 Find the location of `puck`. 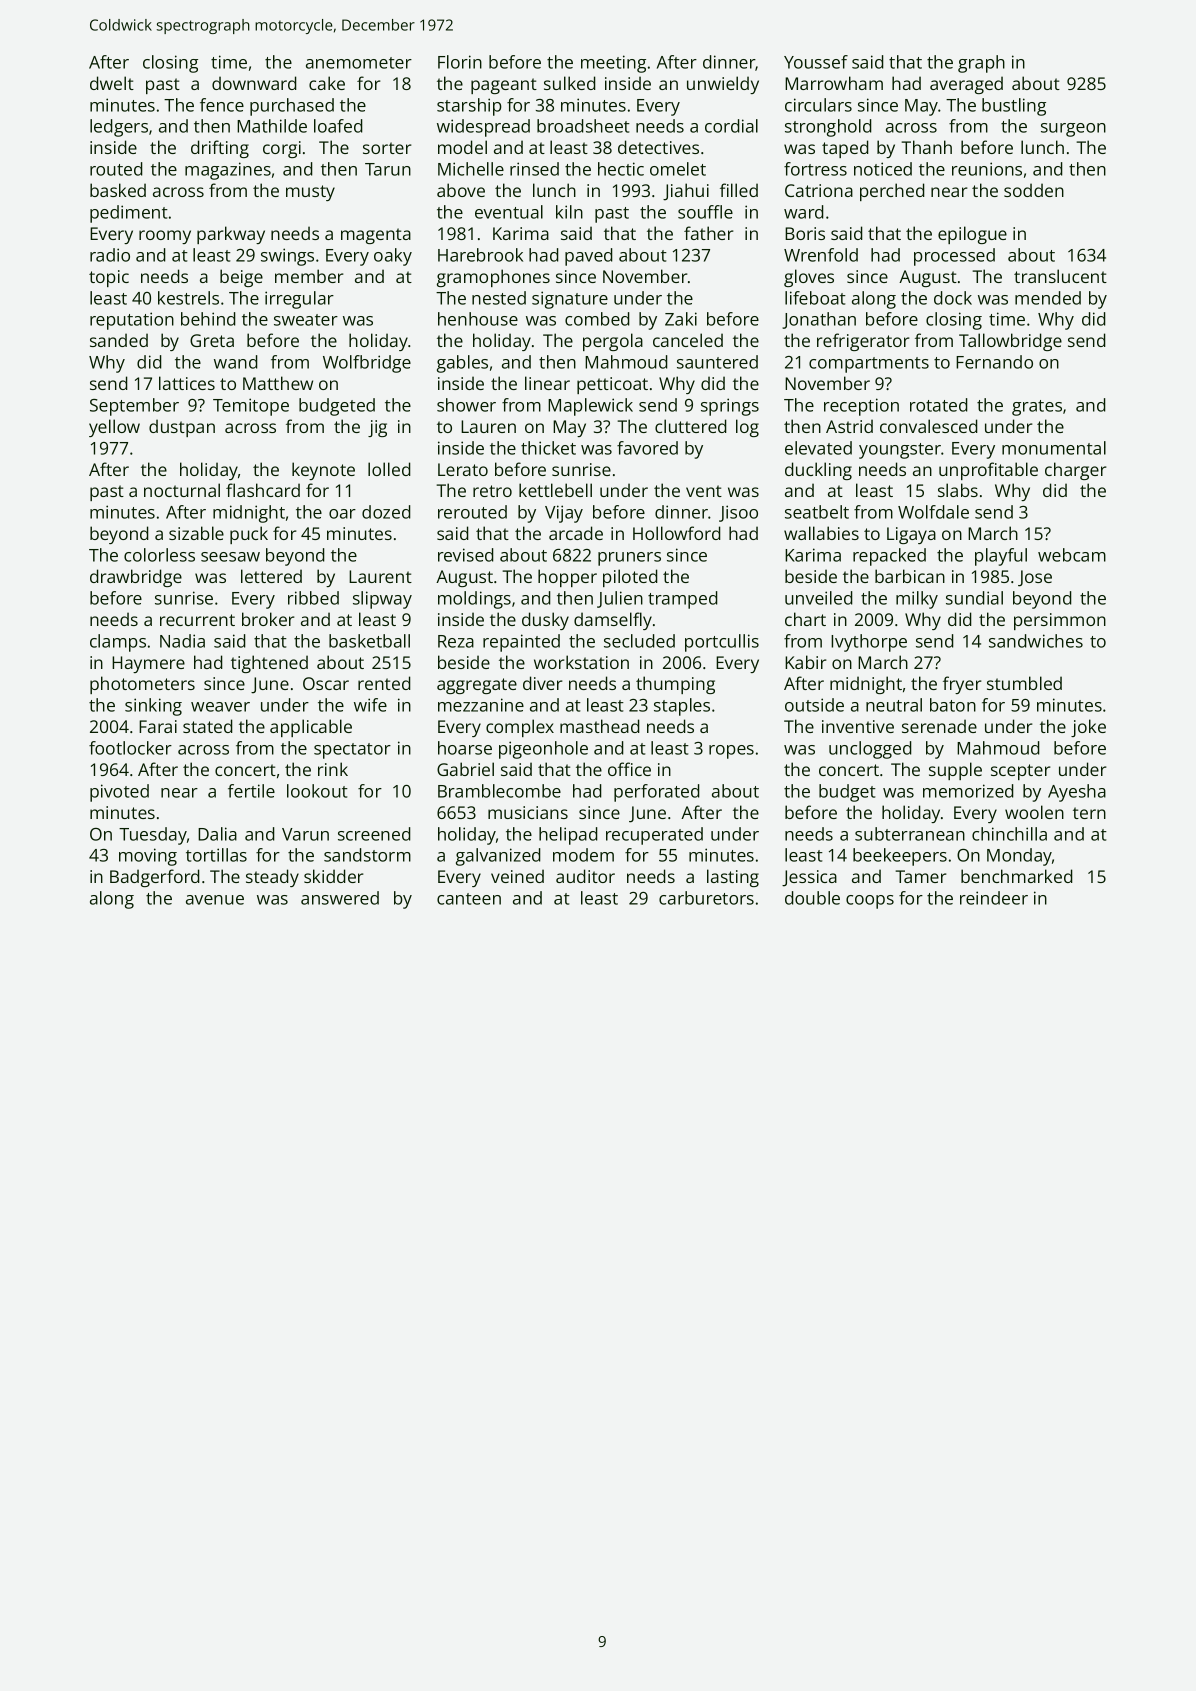

puck is located at coordinates (249, 535).
